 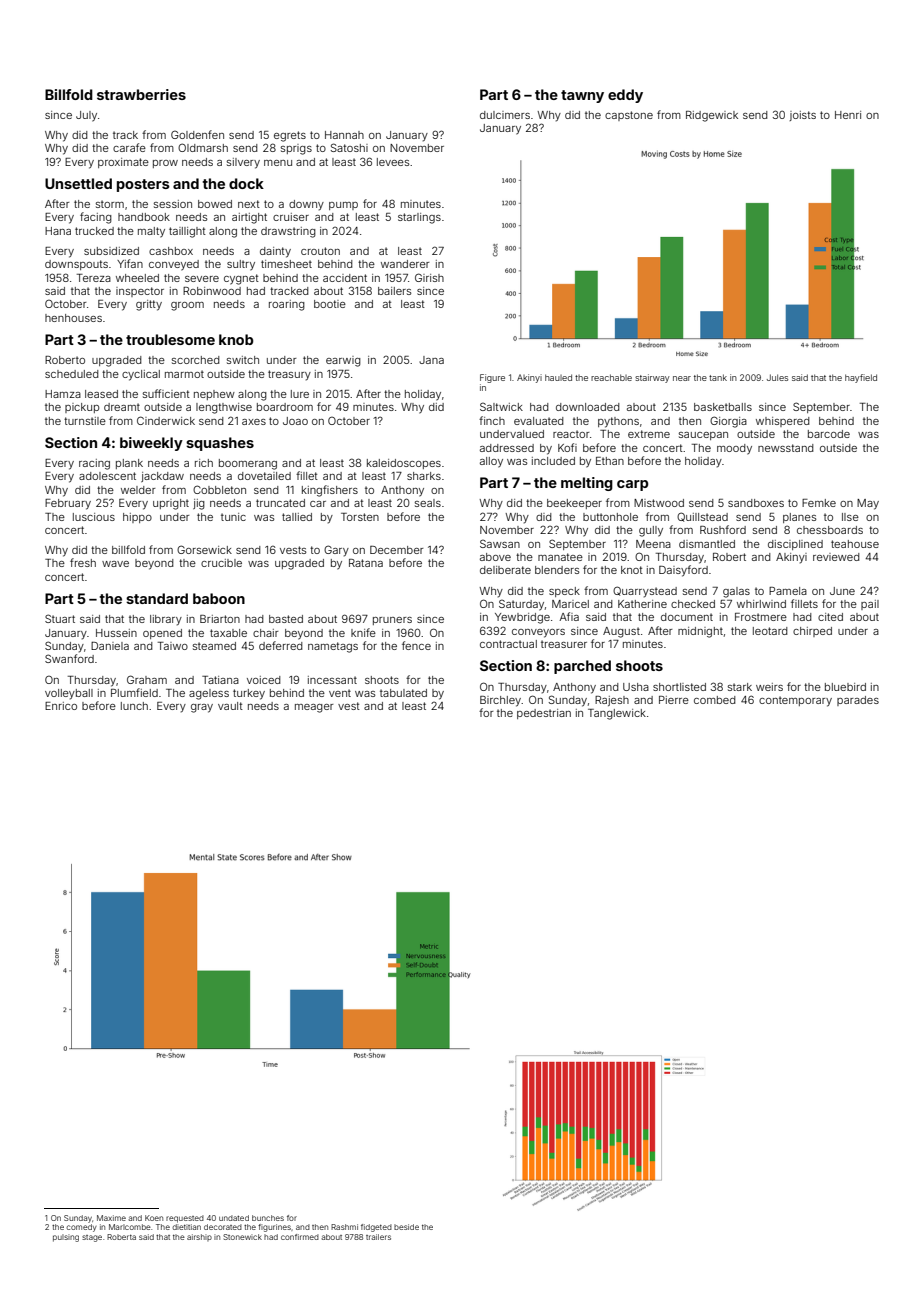 What do you see at coordinates (61, 706) in the screenshot?
I see `Enrico` at bounding box center [61, 706].
